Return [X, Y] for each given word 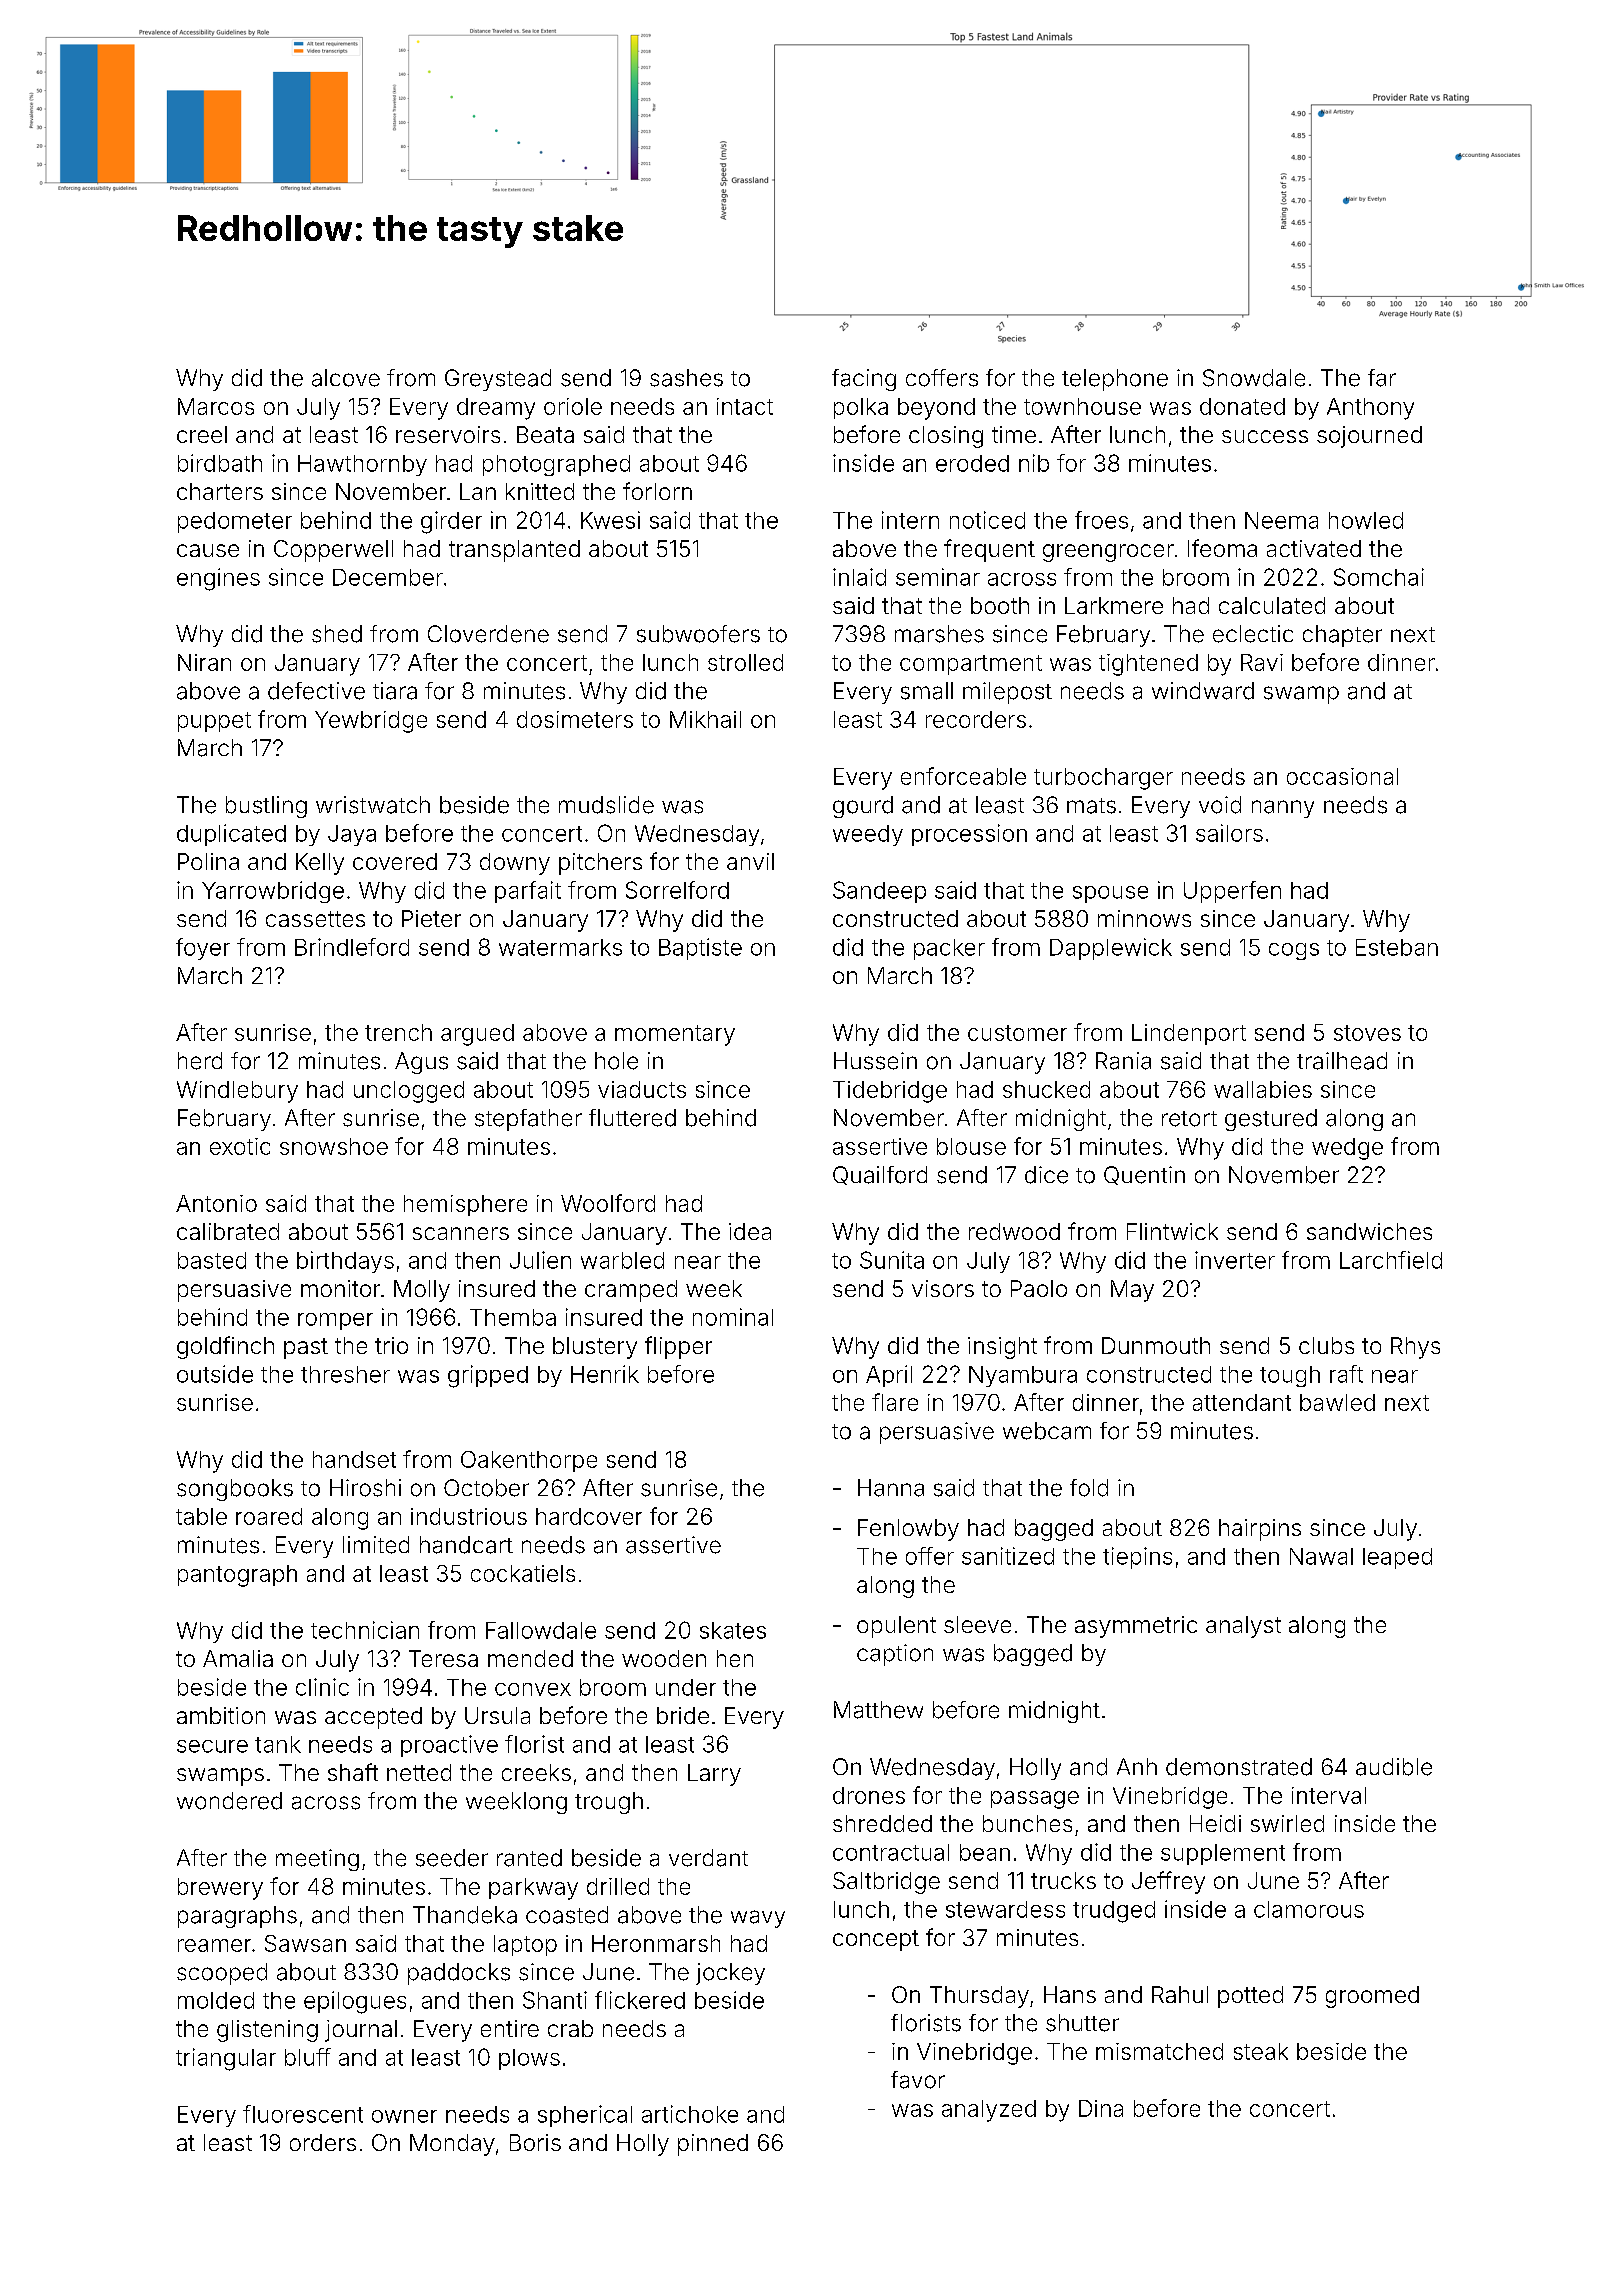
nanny [1283, 809]
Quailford [880, 1175]
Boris [535, 2142]
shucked [1046, 1089]
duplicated [231, 835]
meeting [317, 1860]
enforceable [963, 776]
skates [733, 1630]
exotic [240, 1146]
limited [376, 1545]
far [1382, 378]
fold [1089, 1488]
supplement [1223, 1854]
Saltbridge [886, 1883]
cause [208, 550]
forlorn [657, 491]
